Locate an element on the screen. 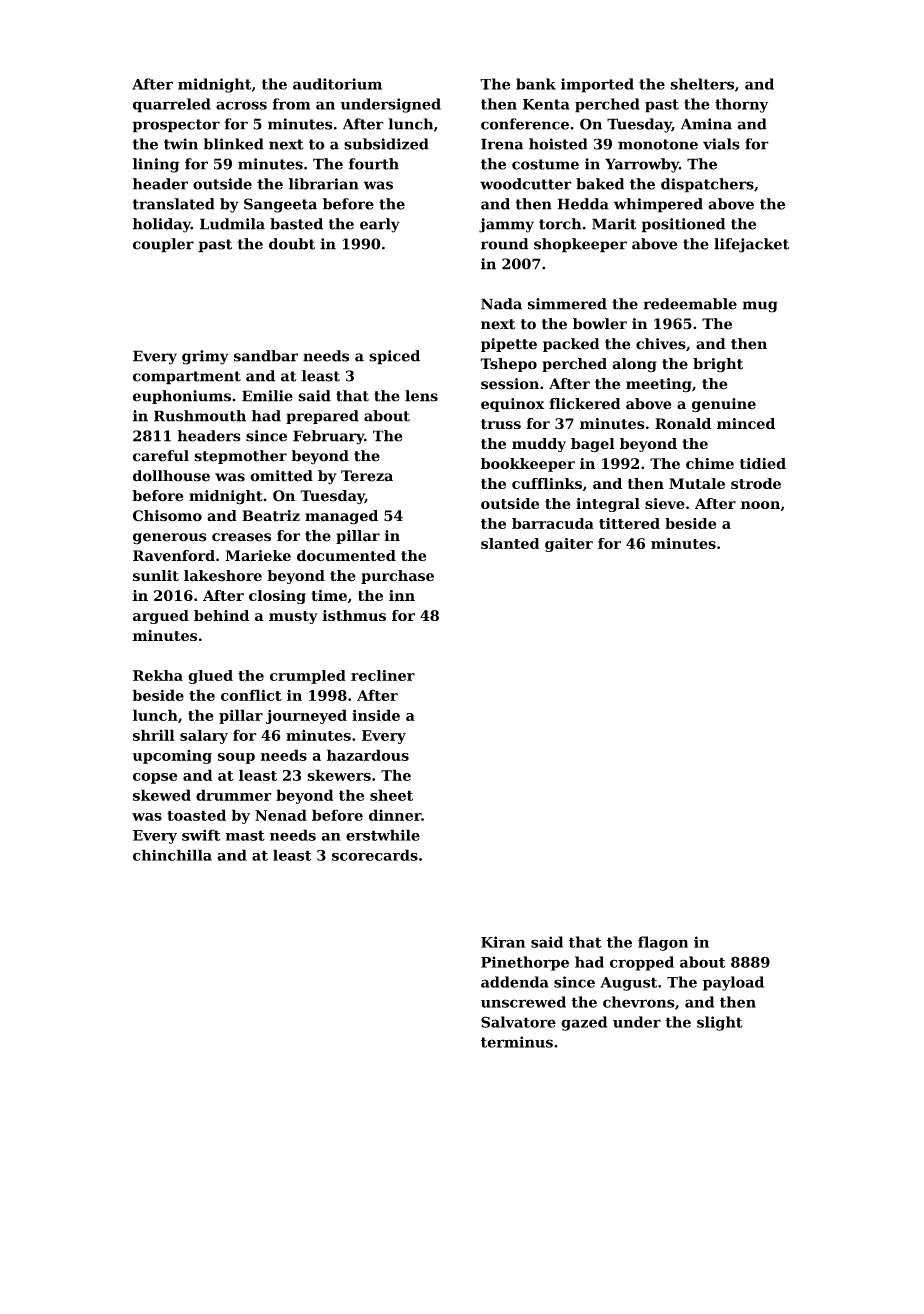 This screenshot has height=1314, width=924. flagon is located at coordinates (663, 943).
